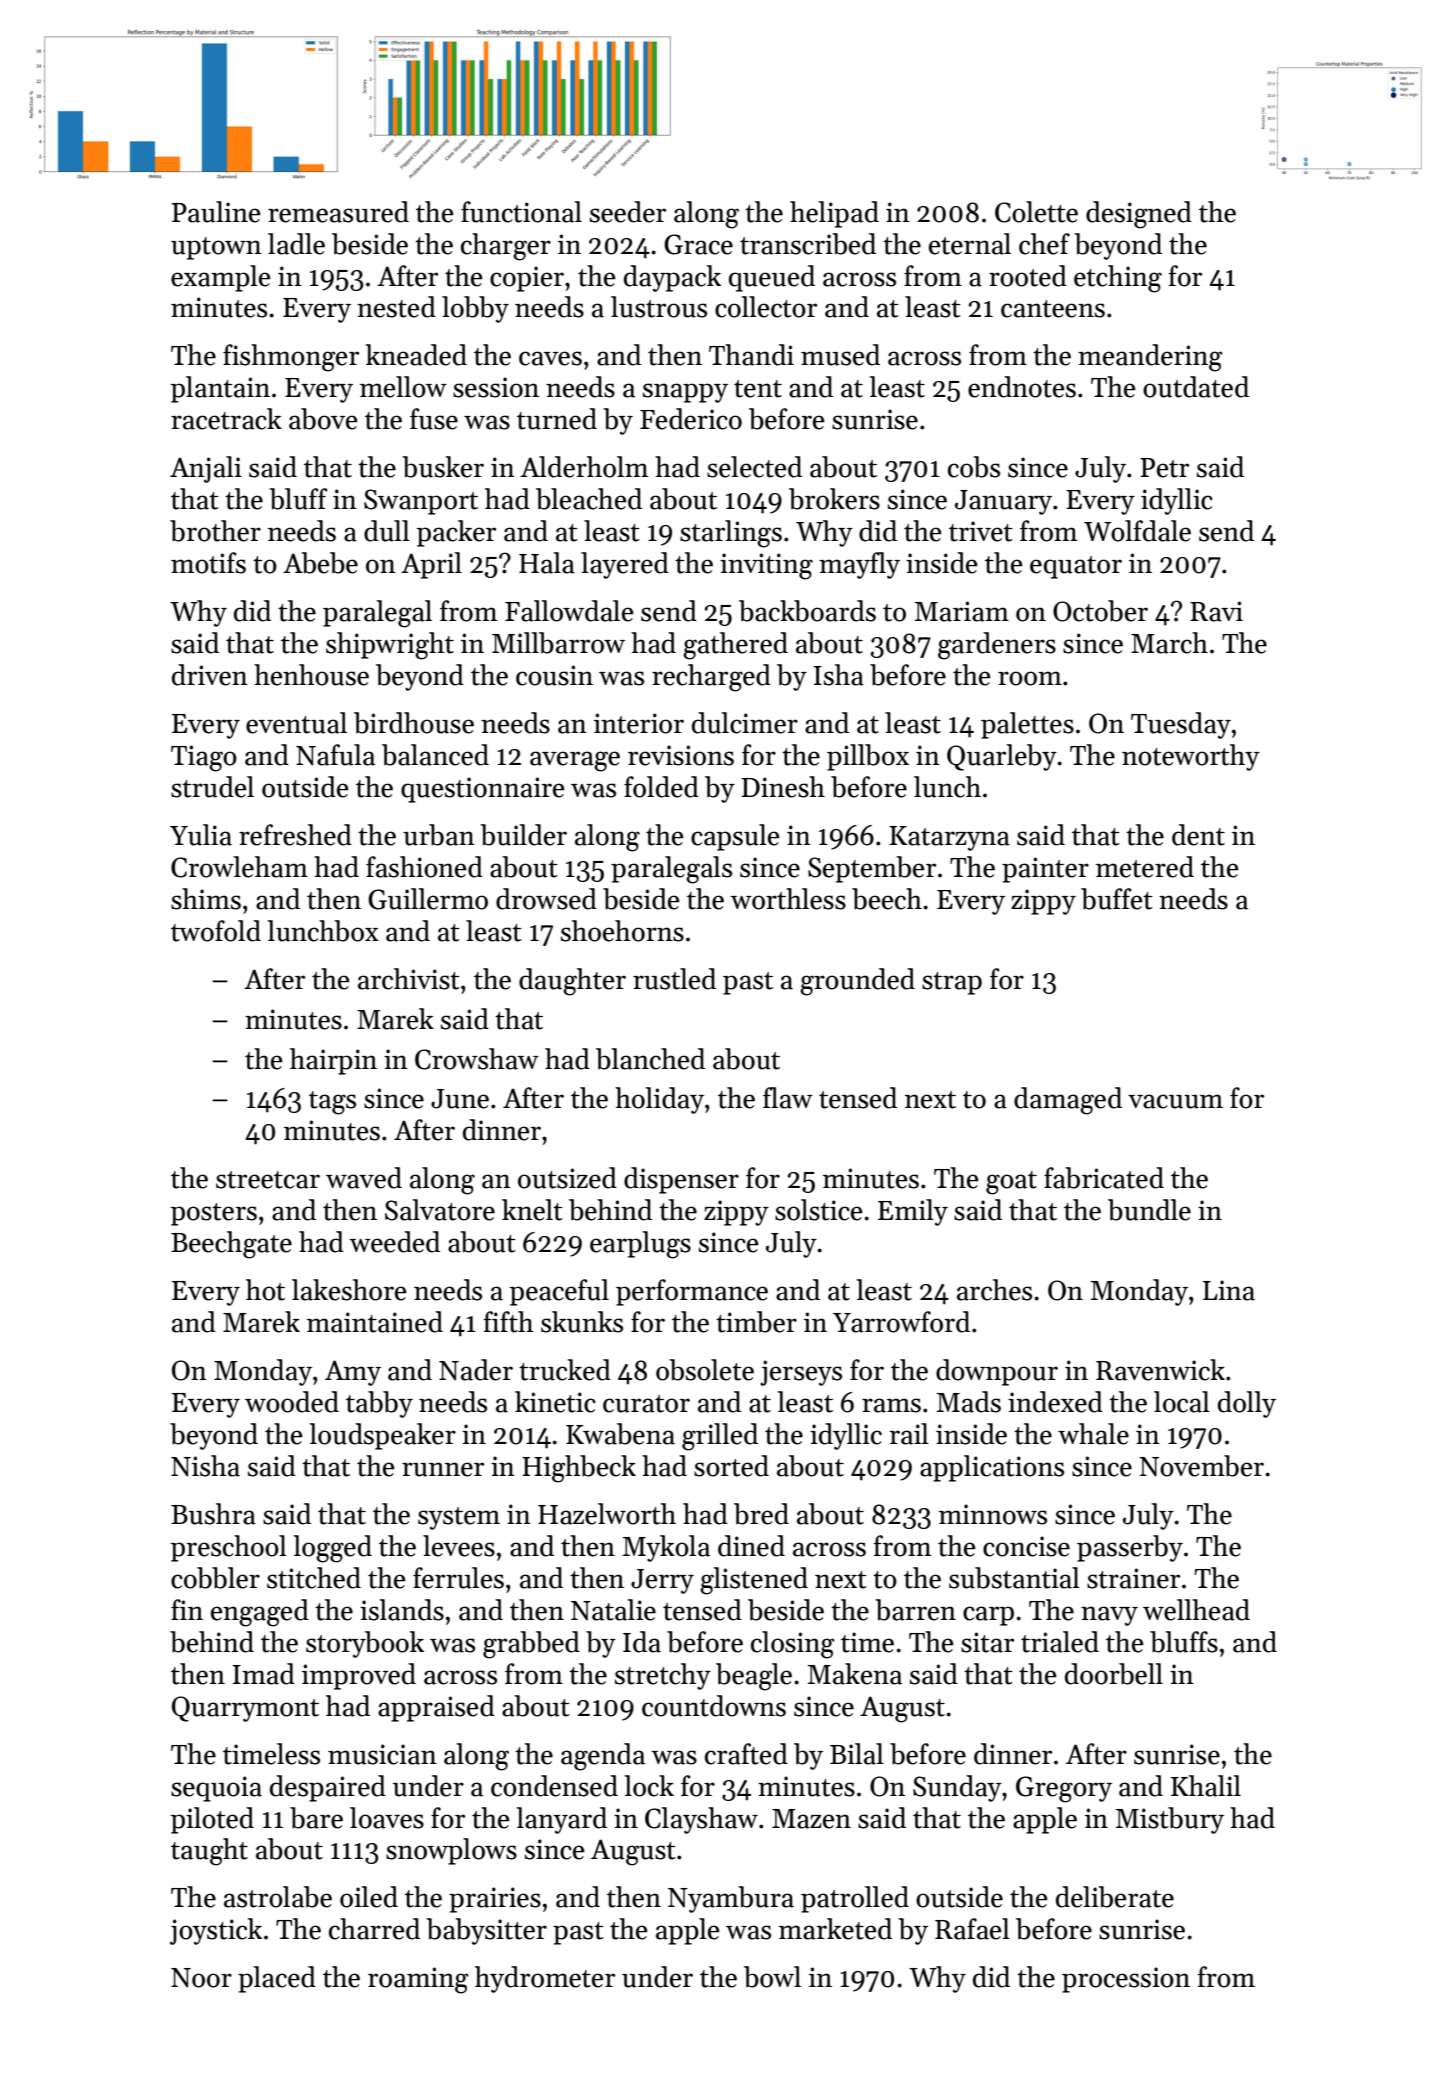  What do you see at coordinates (565, 1370) in the screenshot?
I see `trucked` at bounding box center [565, 1370].
